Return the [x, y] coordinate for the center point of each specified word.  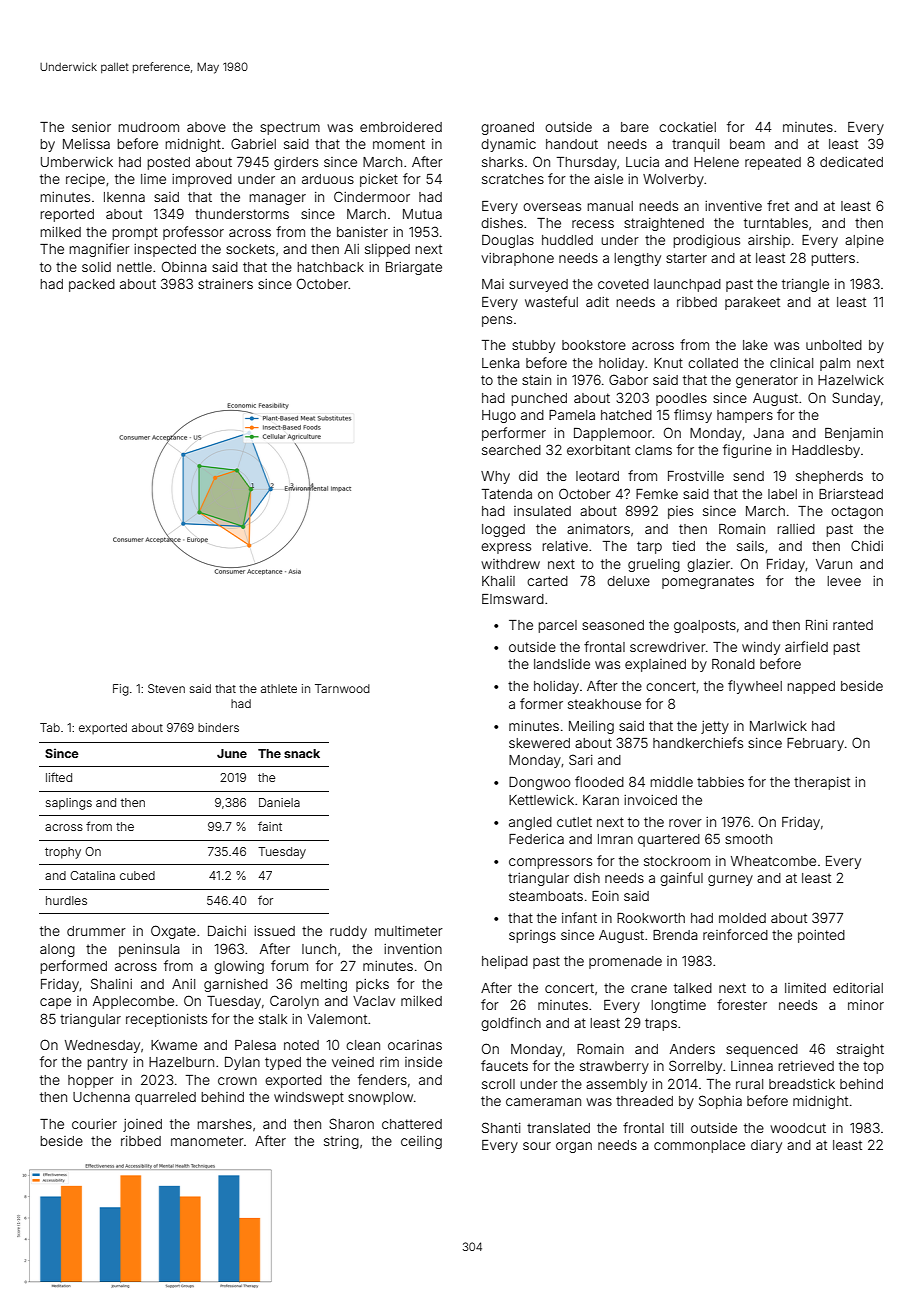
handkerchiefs [698, 742]
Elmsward [513, 599]
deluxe [628, 581]
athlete [279, 688]
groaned [507, 128]
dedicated [851, 162]
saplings [69, 804]
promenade [625, 962]
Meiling [591, 727]
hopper [91, 1081]
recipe [85, 180]
